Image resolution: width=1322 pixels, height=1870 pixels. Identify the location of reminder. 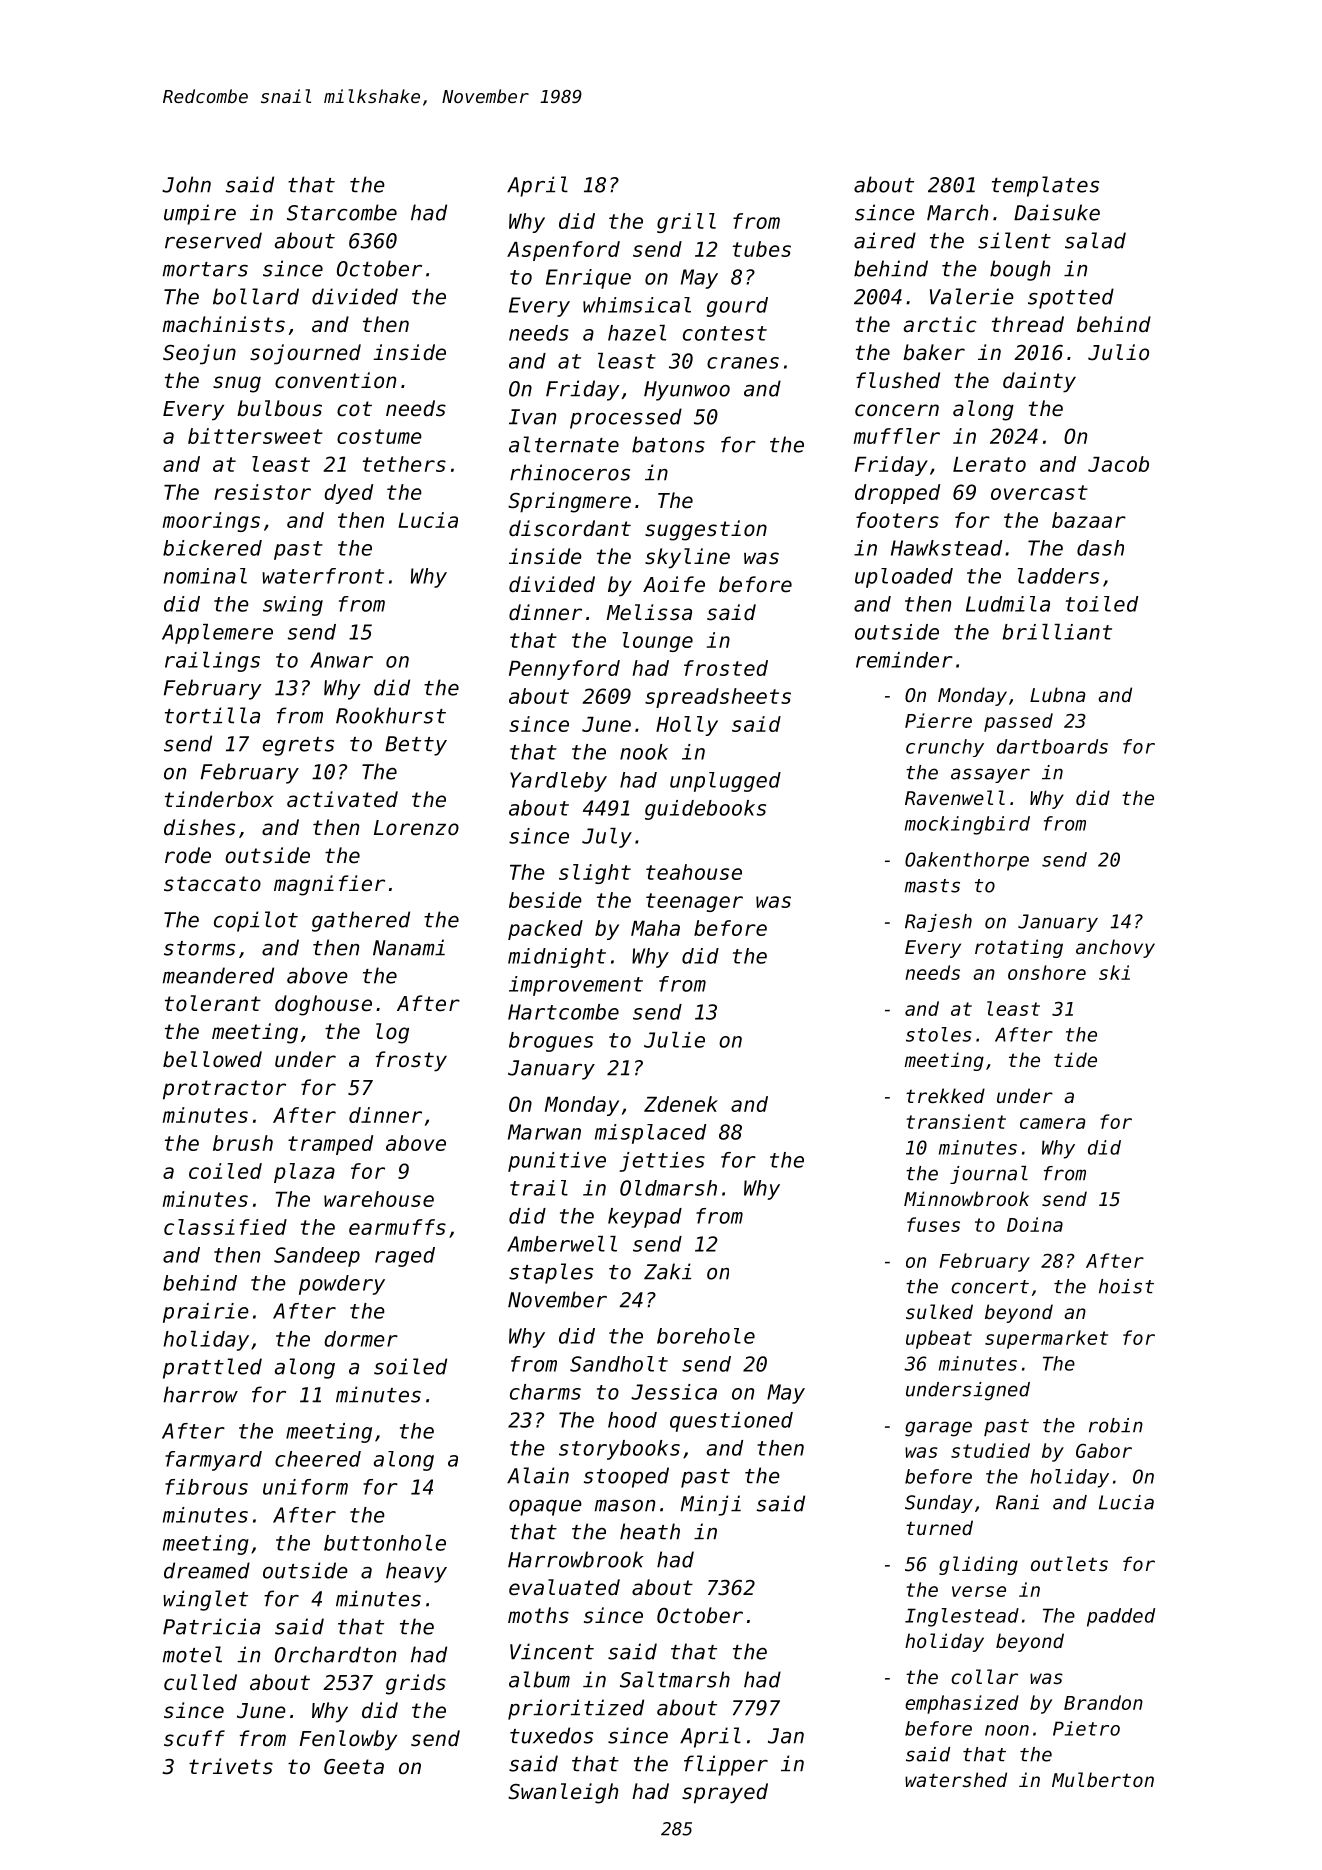
(904, 660).
